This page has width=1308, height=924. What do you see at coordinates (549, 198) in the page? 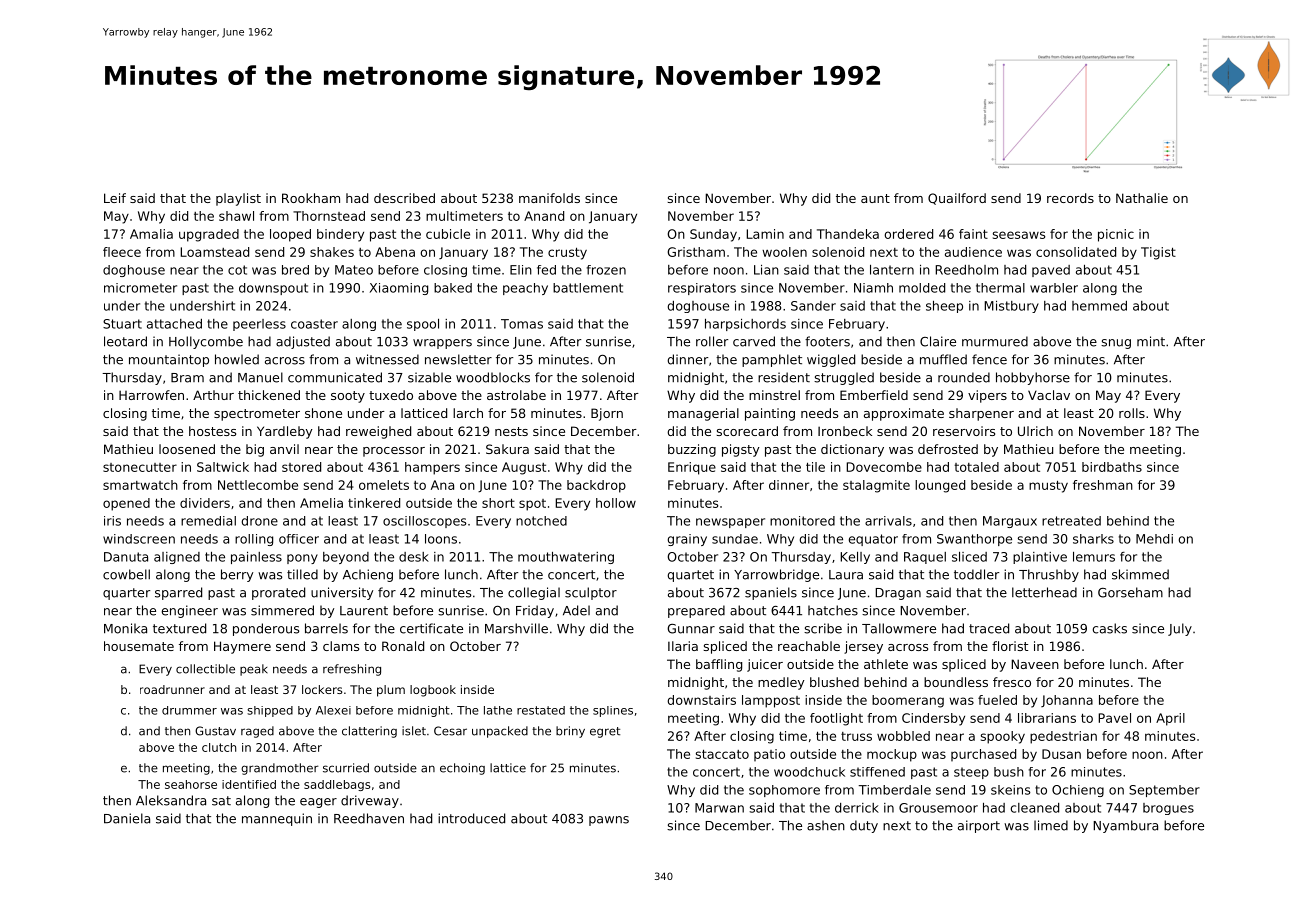
I see `manifolds` at bounding box center [549, 198].
